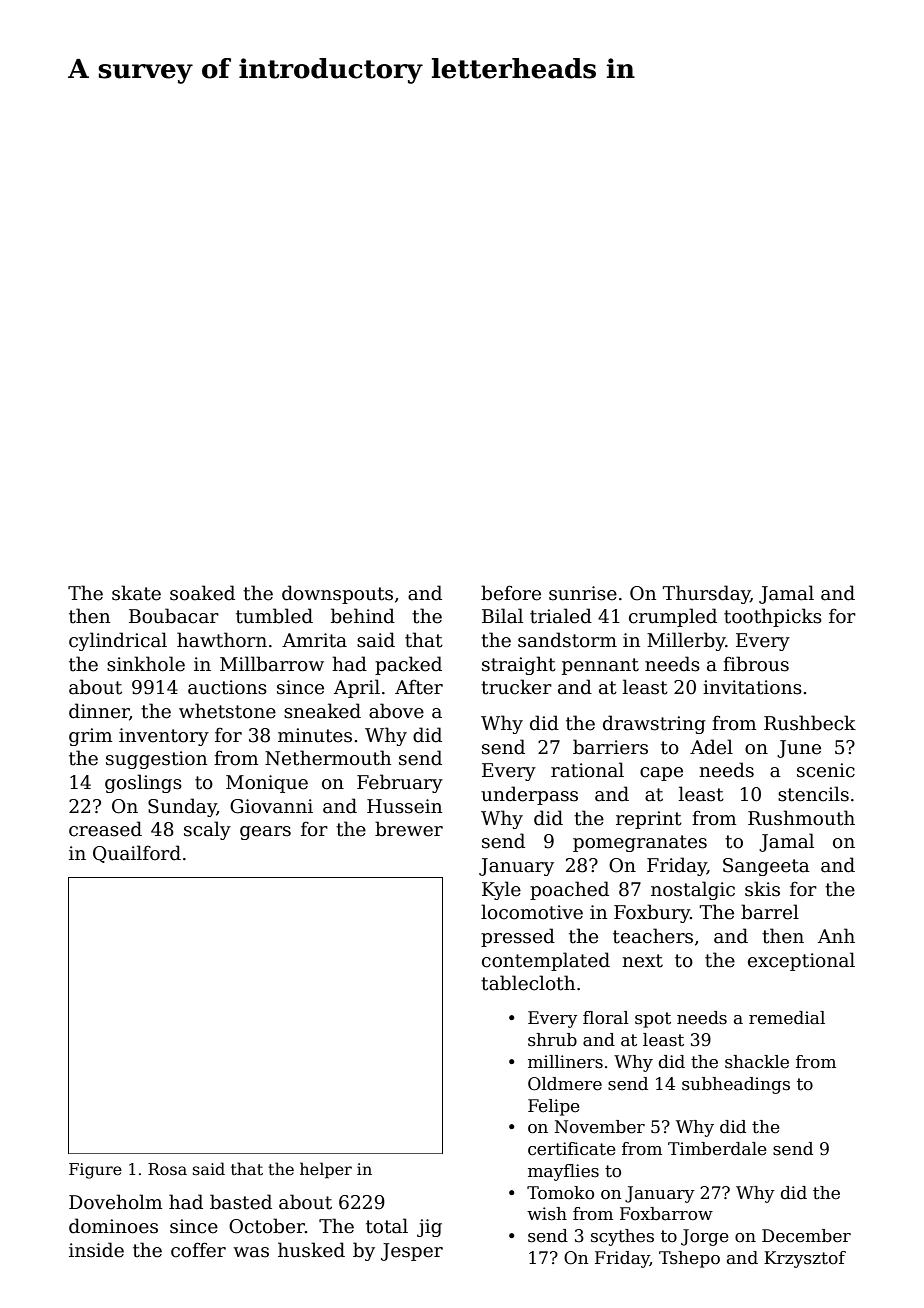 Image resolution: width=924 pixels, height=1308 pixels. I want to click on helper, so click(326, 1170).
